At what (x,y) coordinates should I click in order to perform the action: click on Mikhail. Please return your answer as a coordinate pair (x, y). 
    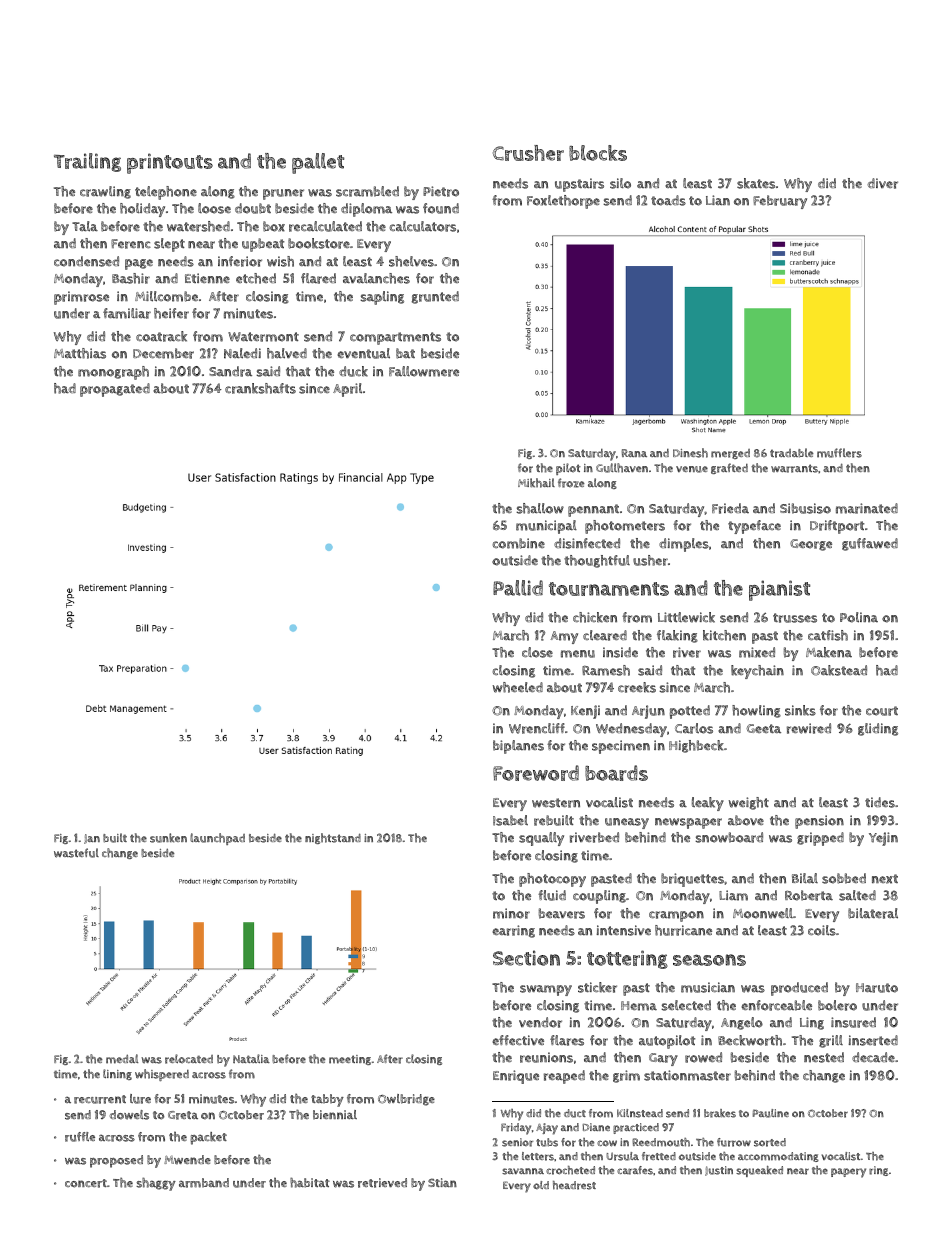
    Looking at the image, I should click on (536, 483).
